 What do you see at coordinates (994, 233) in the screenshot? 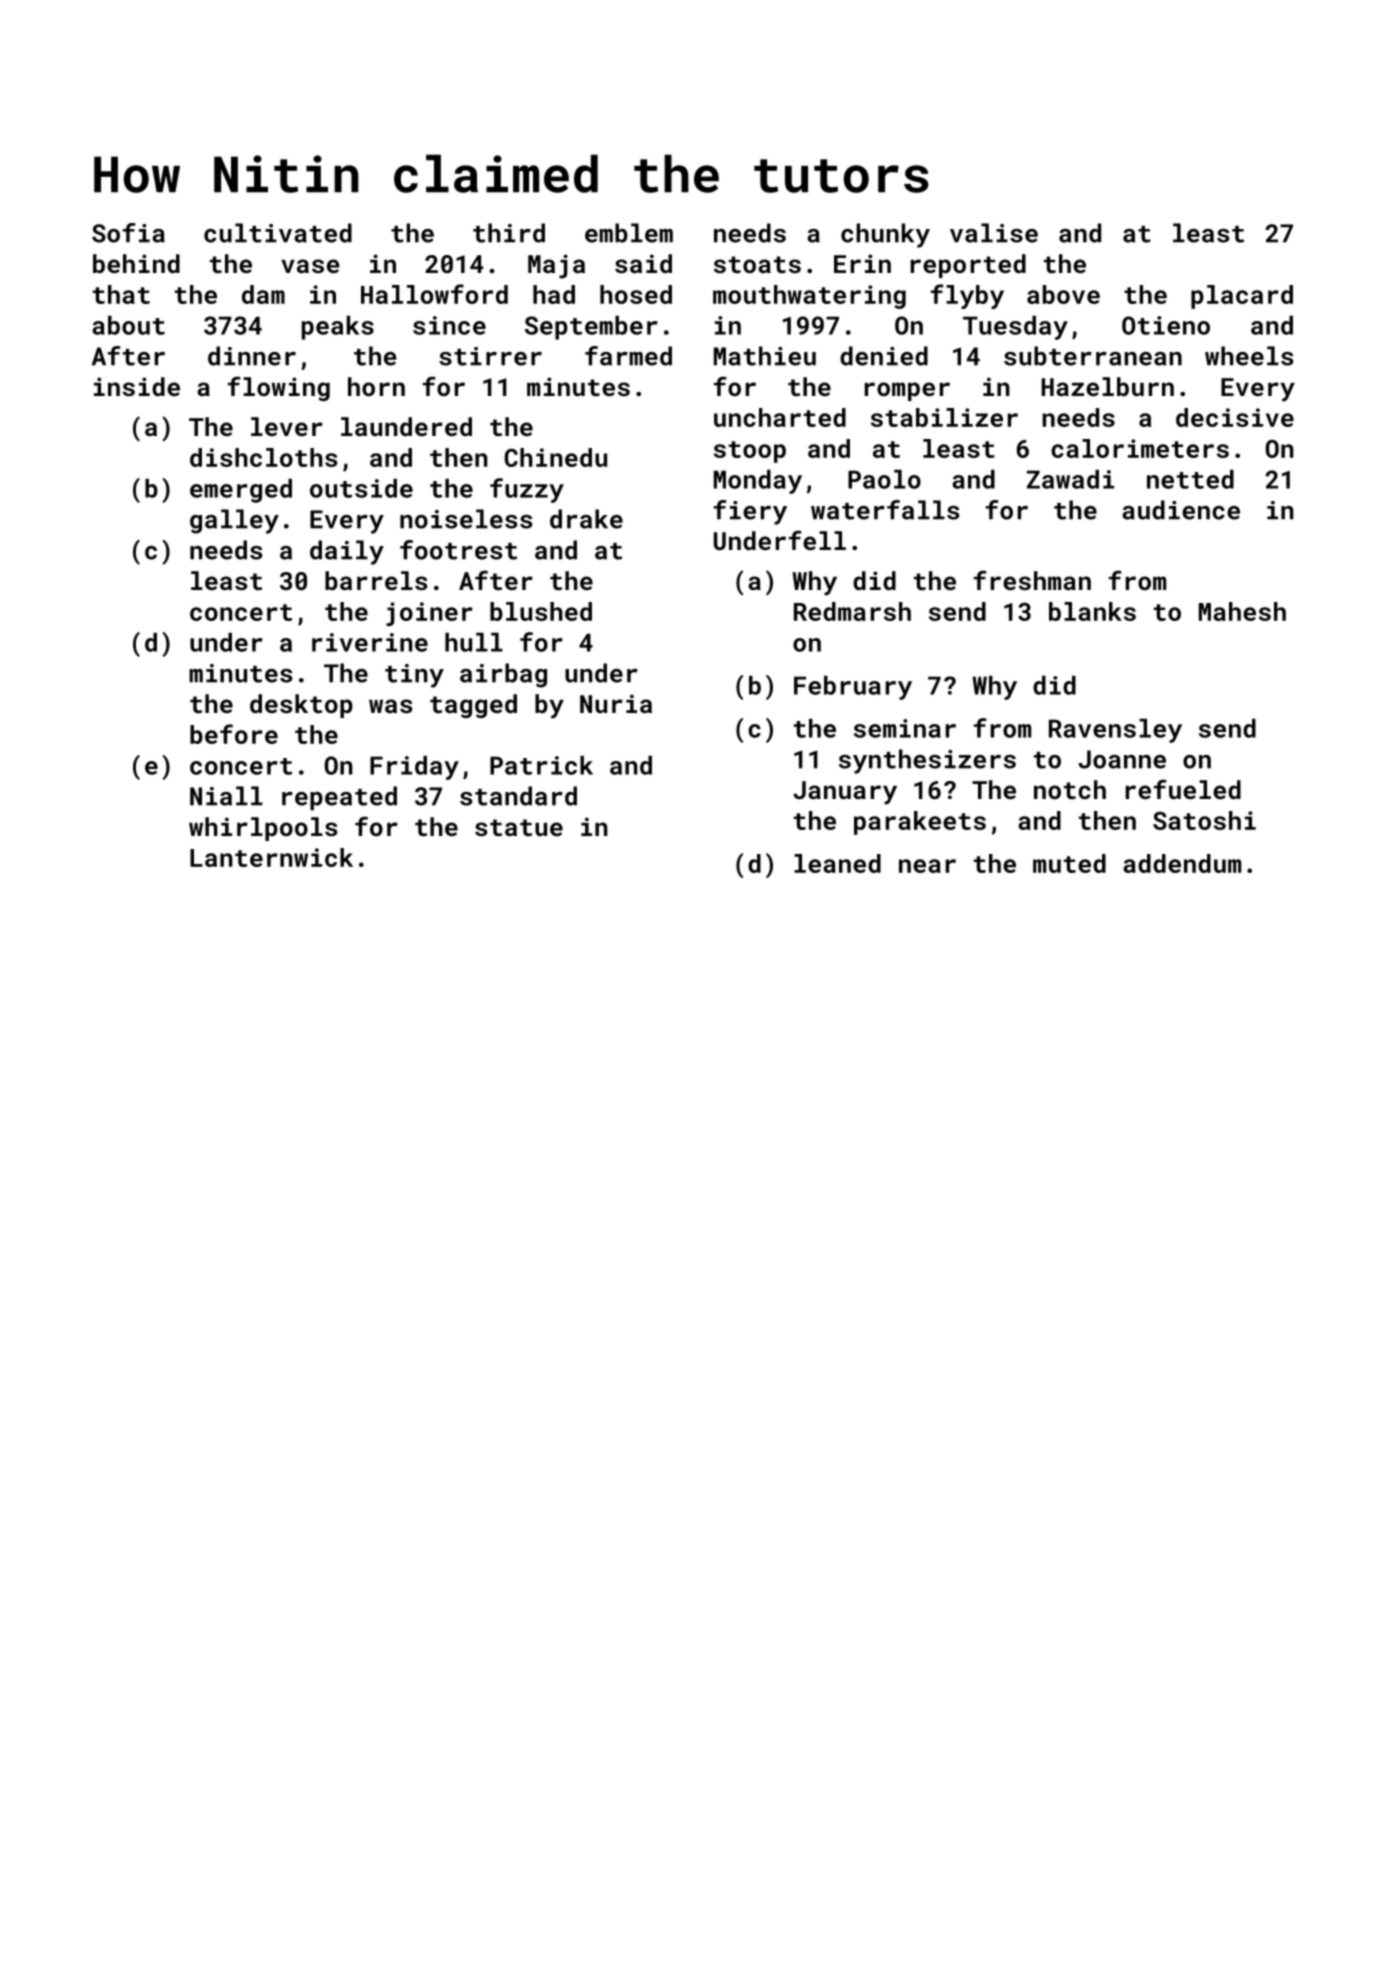
I see `valise` at bounding box center [994, 233].
